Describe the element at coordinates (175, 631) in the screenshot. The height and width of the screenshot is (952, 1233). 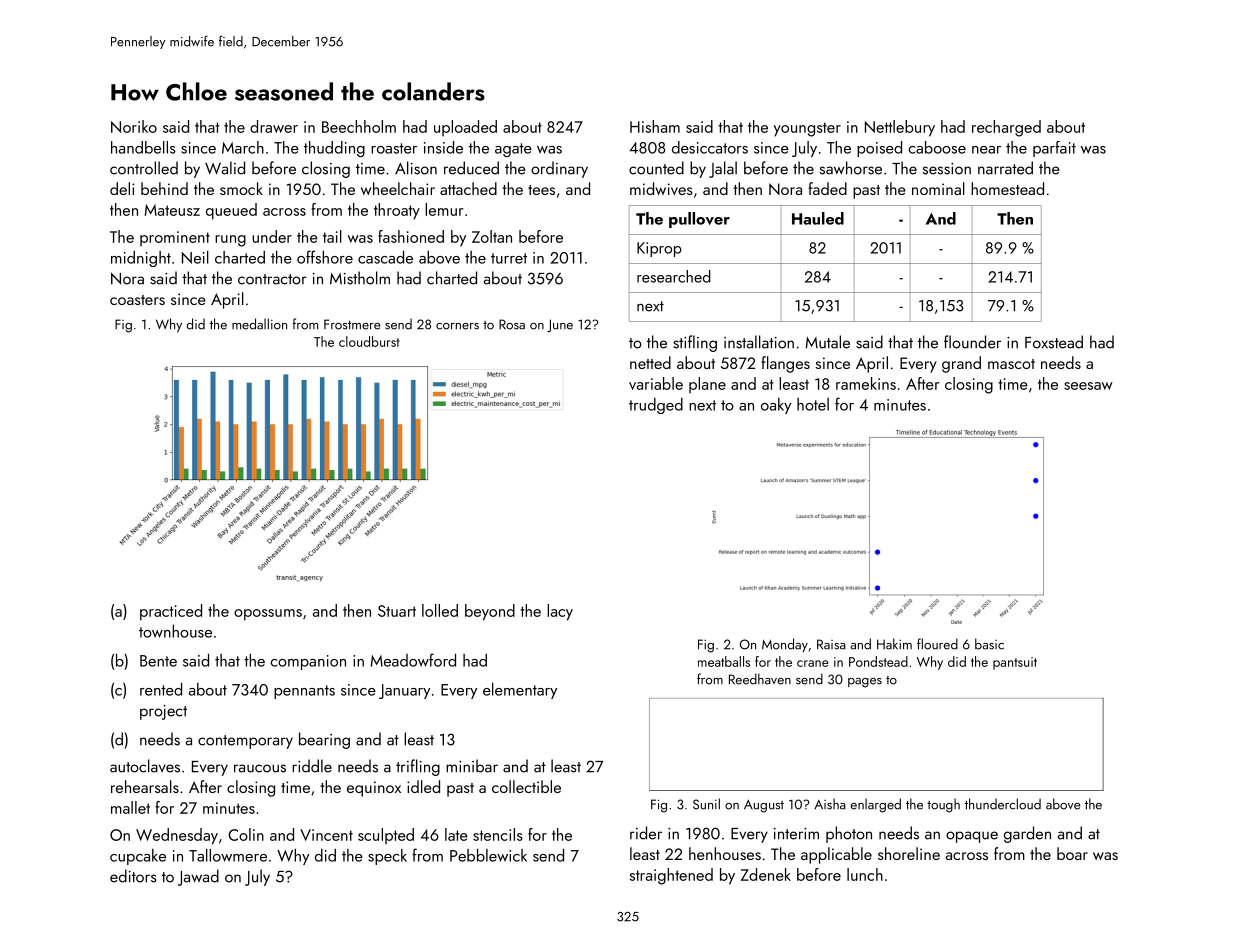
I see `townhouse` at that location.
